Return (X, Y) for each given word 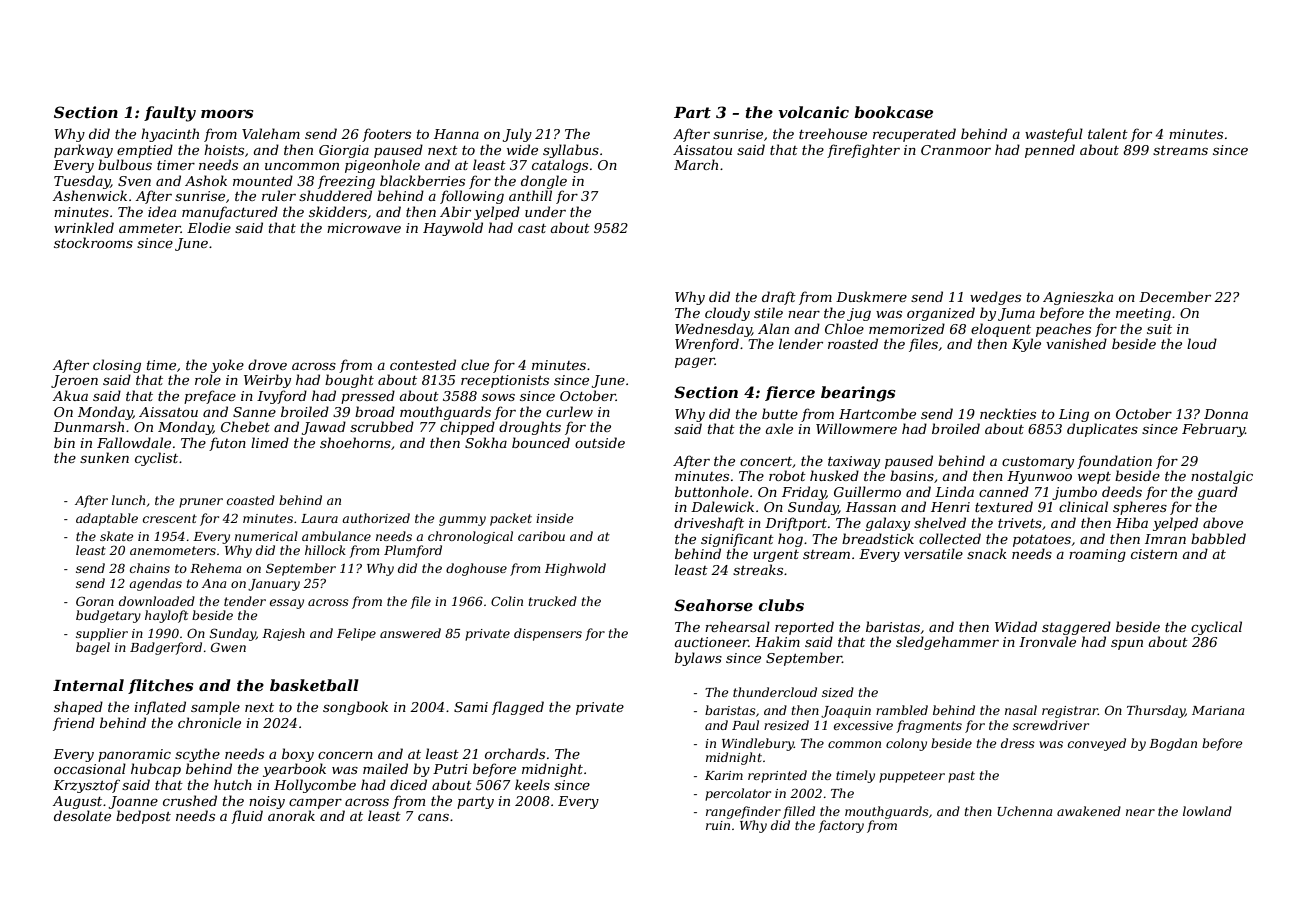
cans (433, 817)
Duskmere (871, 296)
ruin (718, 825)
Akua (70, 395)
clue (475, 364)
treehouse (833, 133)
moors (227, 114)
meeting (1143, 314)
